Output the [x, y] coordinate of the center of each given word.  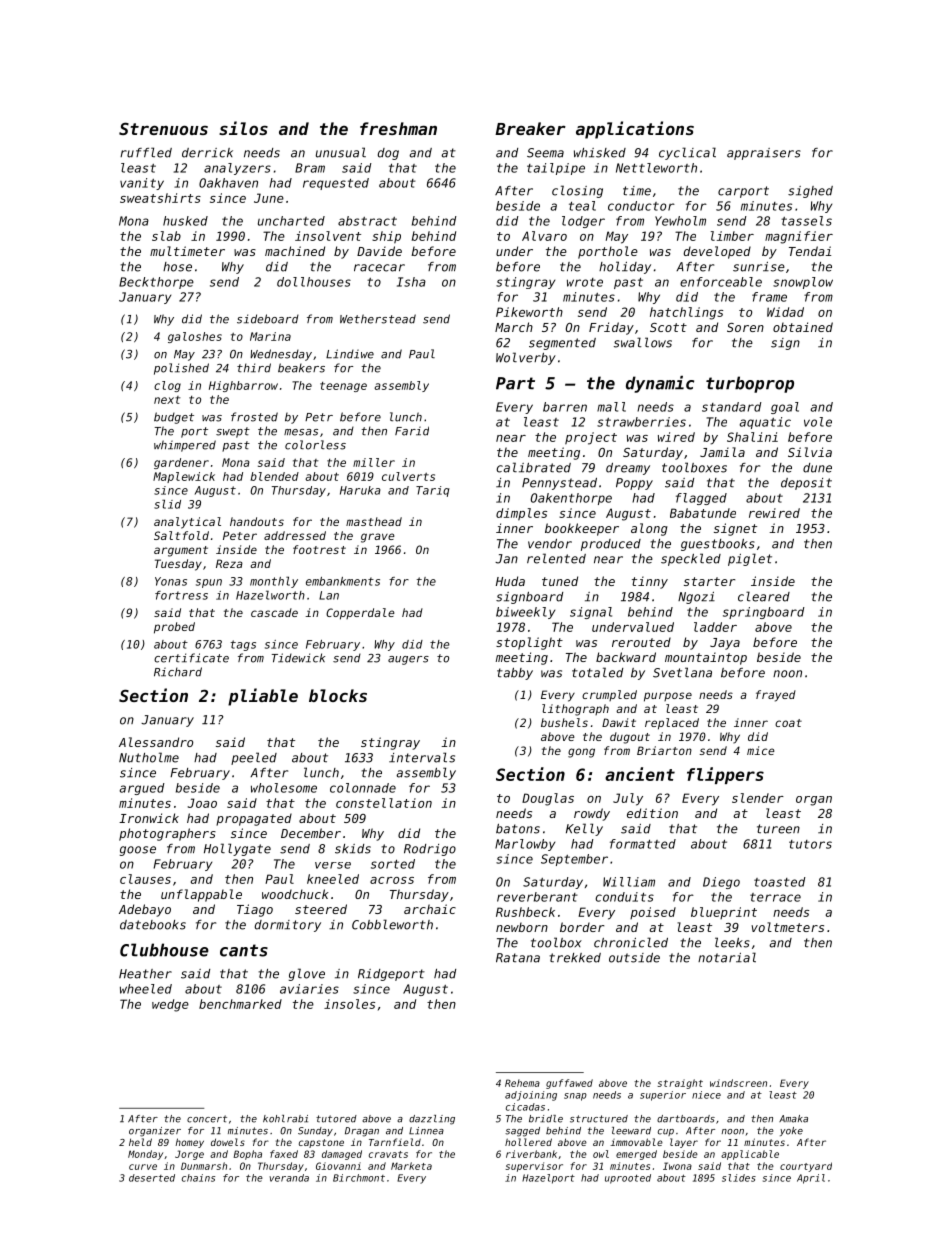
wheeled [146, 989]
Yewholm [680, 221]
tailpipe [556, 169]
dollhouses [314, 282]
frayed [776, 696]
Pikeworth [529, 312]
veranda [289, 1178]
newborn [522, 927]
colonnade [363, 788]
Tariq [433, 491]
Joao [202, 803]
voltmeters [787, 927]
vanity [142, 184]
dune [817, 468]
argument [181, 551]
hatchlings [686, 313]
